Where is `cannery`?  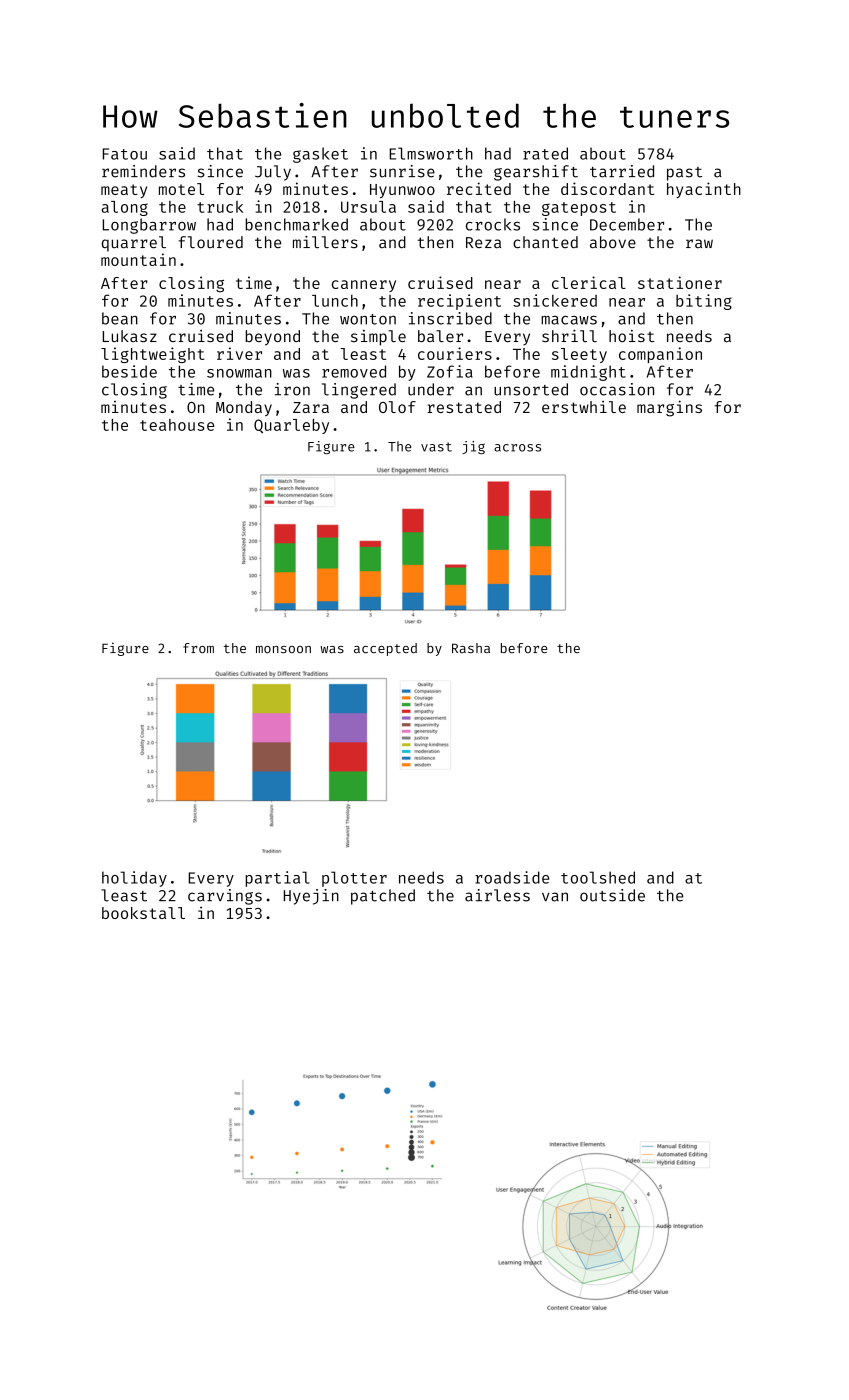
cannery is located at coordinates (364, 286).
